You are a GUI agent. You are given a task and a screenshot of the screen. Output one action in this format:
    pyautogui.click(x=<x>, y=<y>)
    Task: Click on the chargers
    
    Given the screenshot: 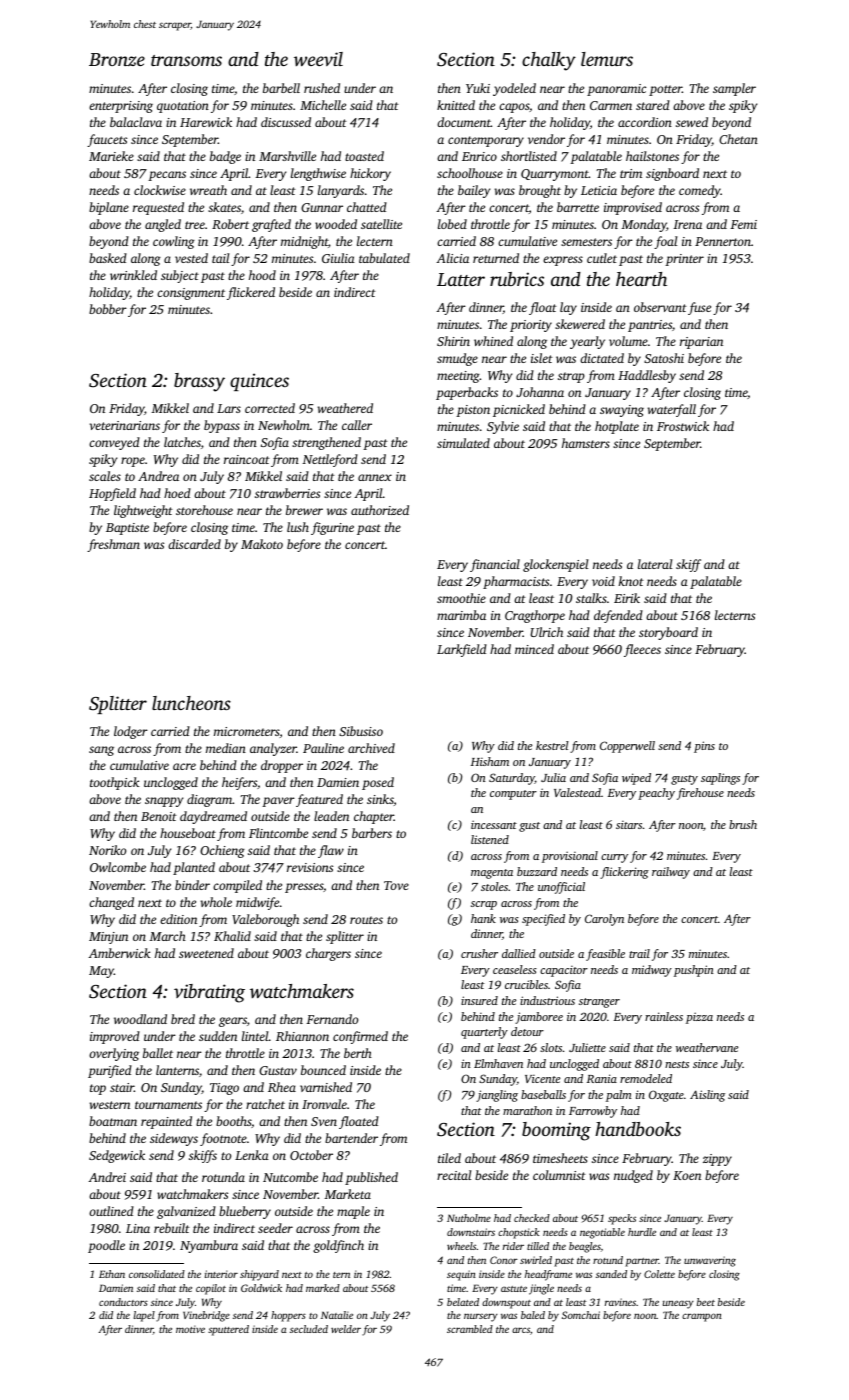 What is the action you would take?
    pyautogui.click(x=328, y=954)
